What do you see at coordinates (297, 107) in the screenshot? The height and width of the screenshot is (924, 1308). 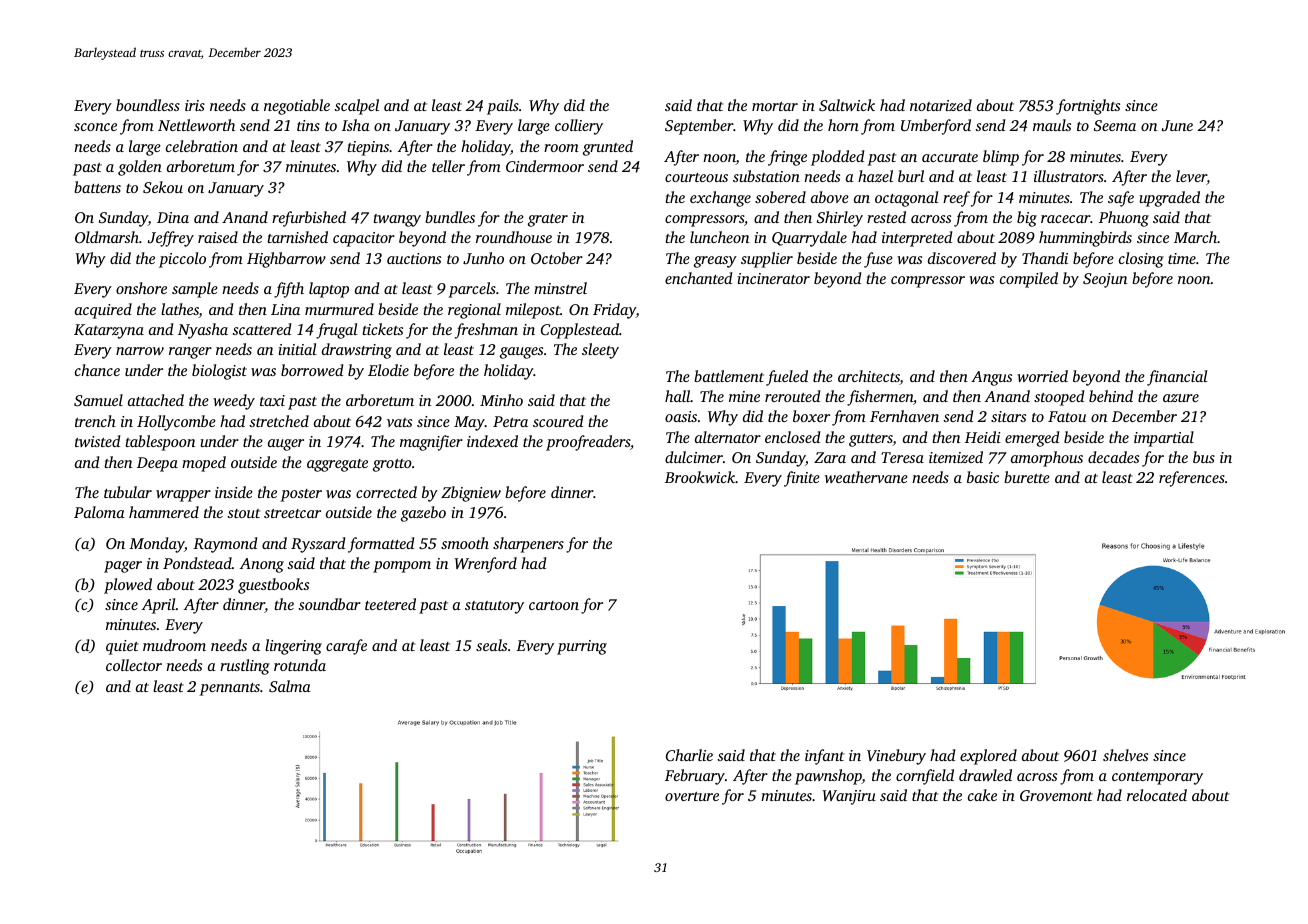 I see `negotiable` at bounding box center [297, 107].
